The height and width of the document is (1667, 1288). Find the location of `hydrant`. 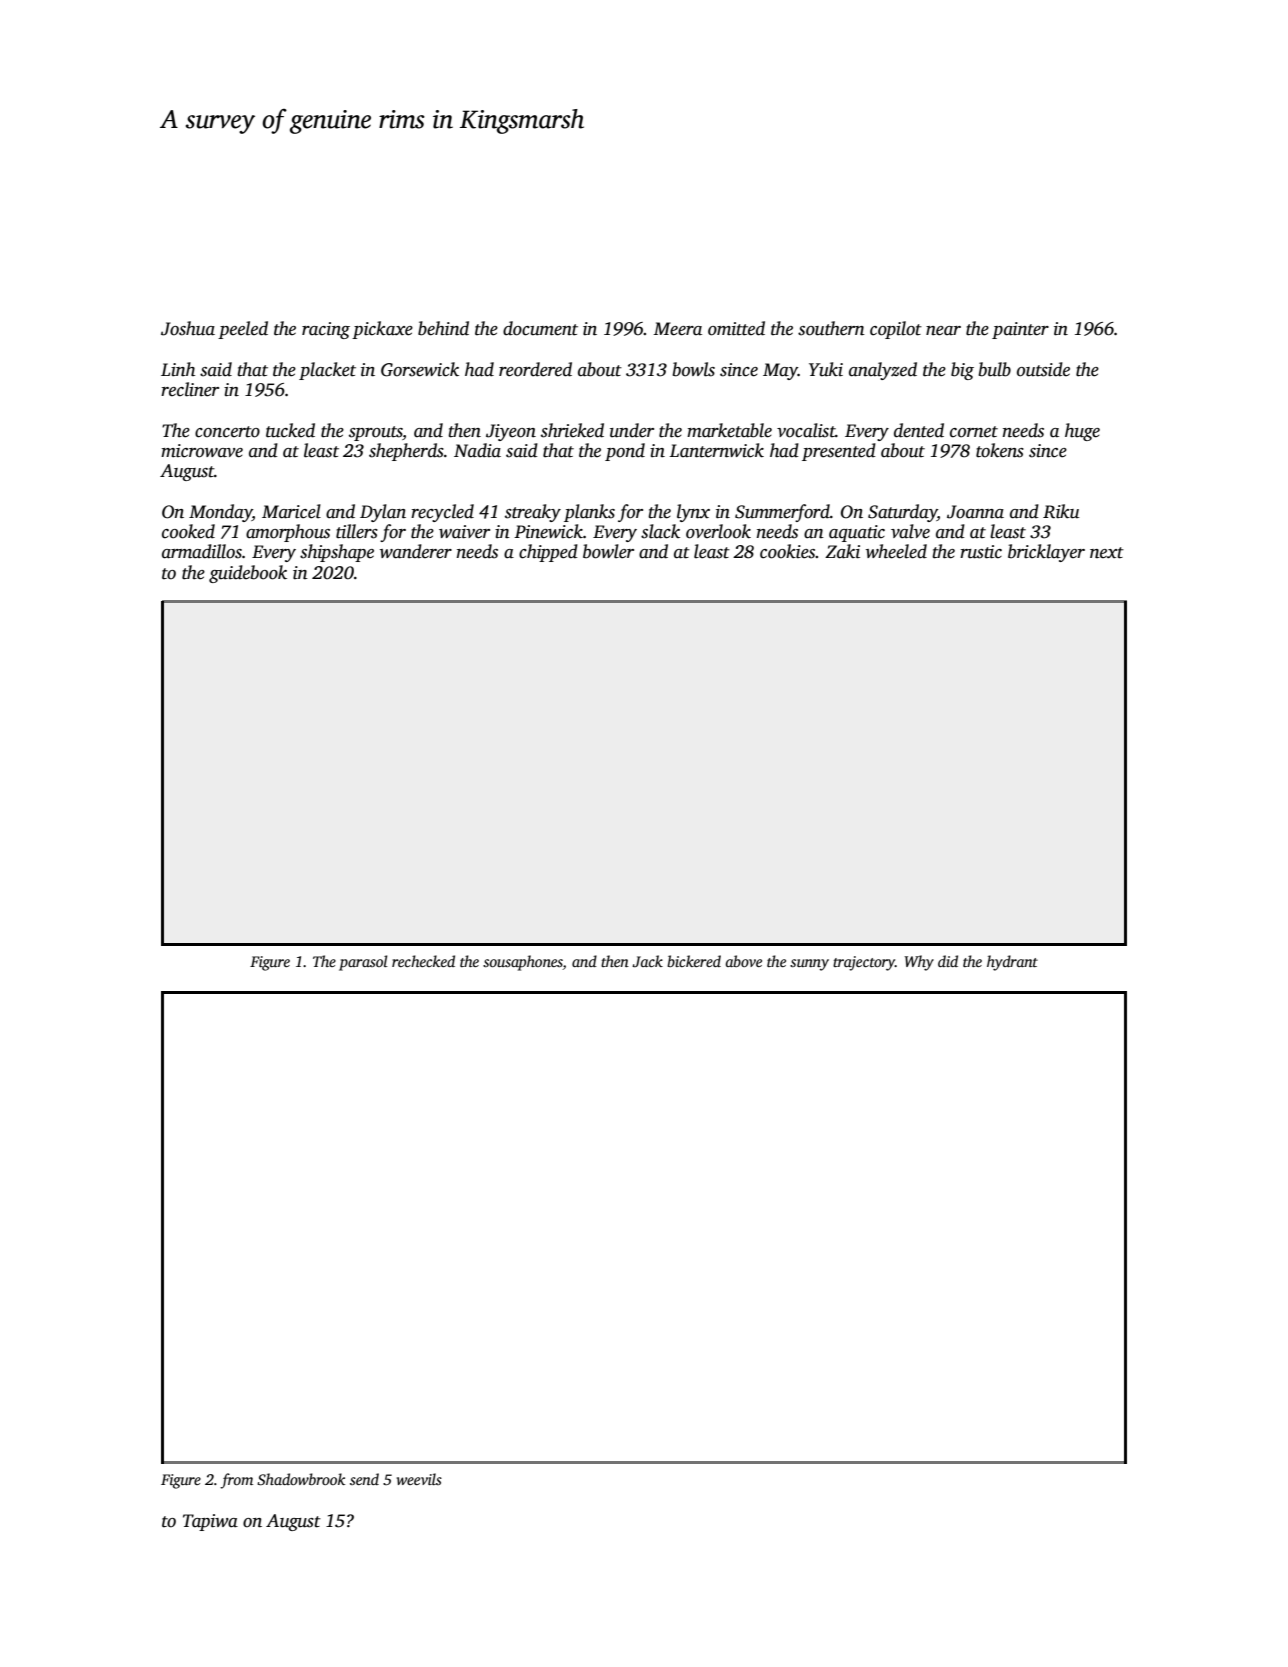

hydrant is located at coordinates (1012, 963).
